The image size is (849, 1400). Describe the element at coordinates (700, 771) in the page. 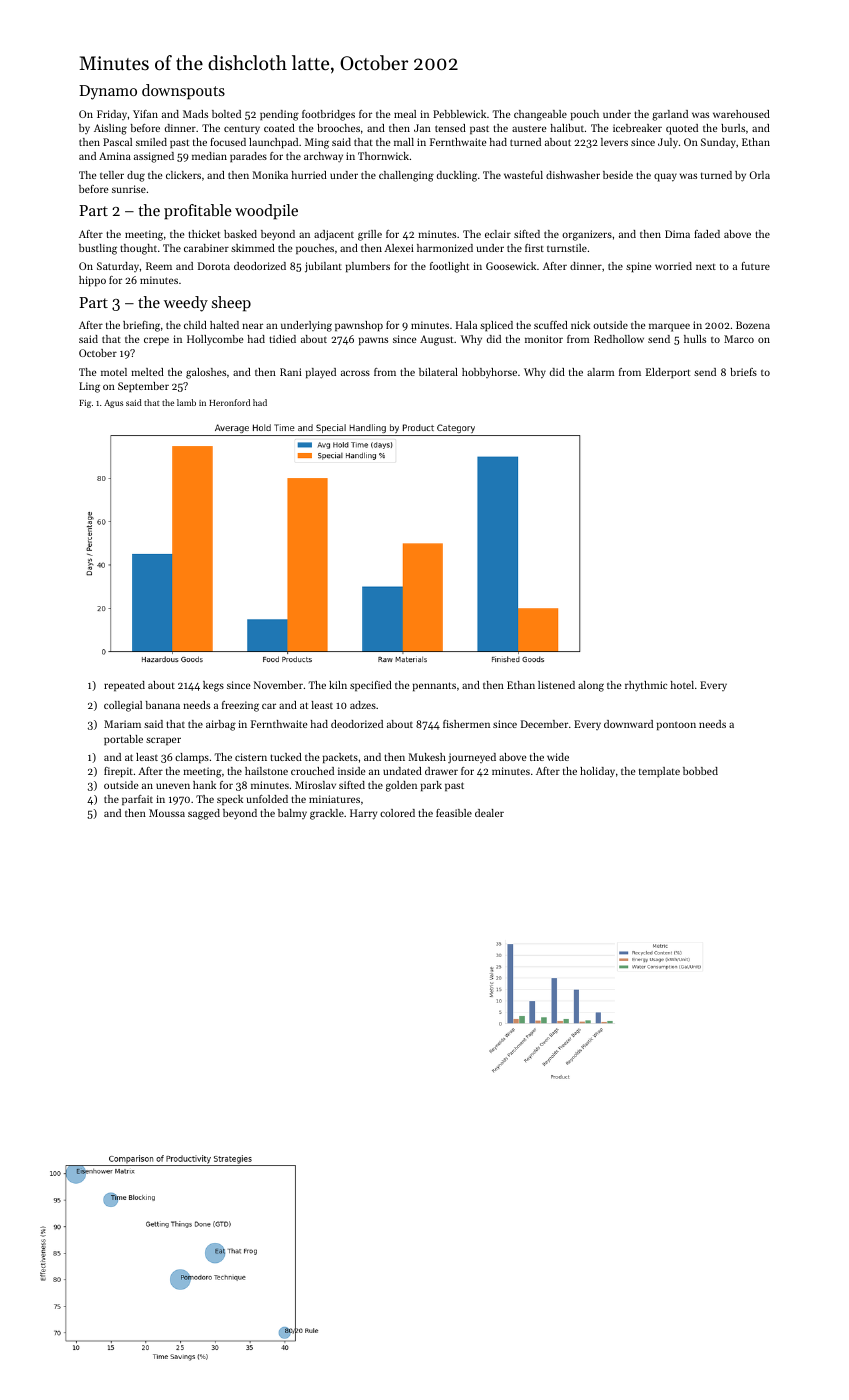

I see `bobbed` at that location.
